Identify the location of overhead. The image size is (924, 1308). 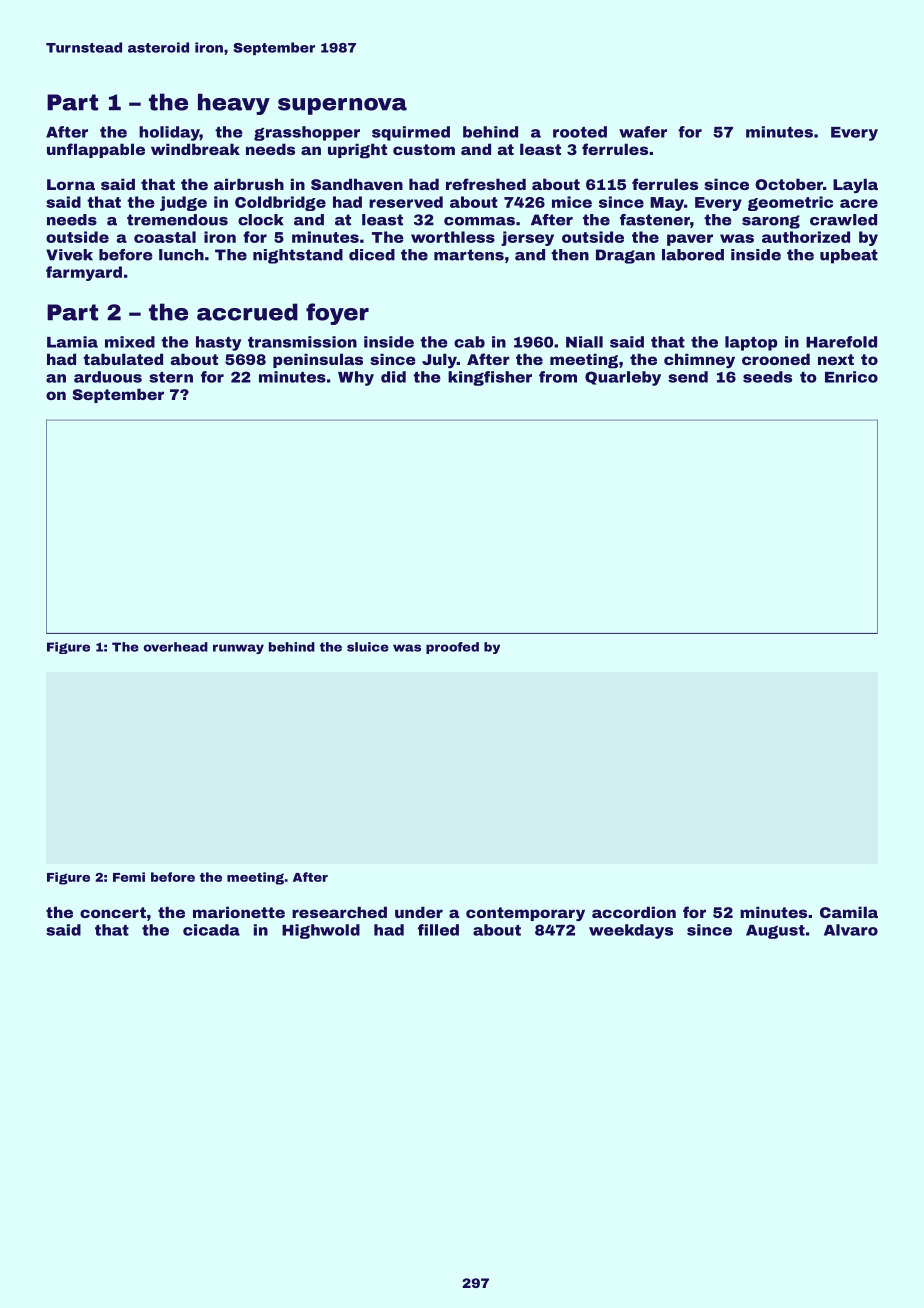
(176, 647).
